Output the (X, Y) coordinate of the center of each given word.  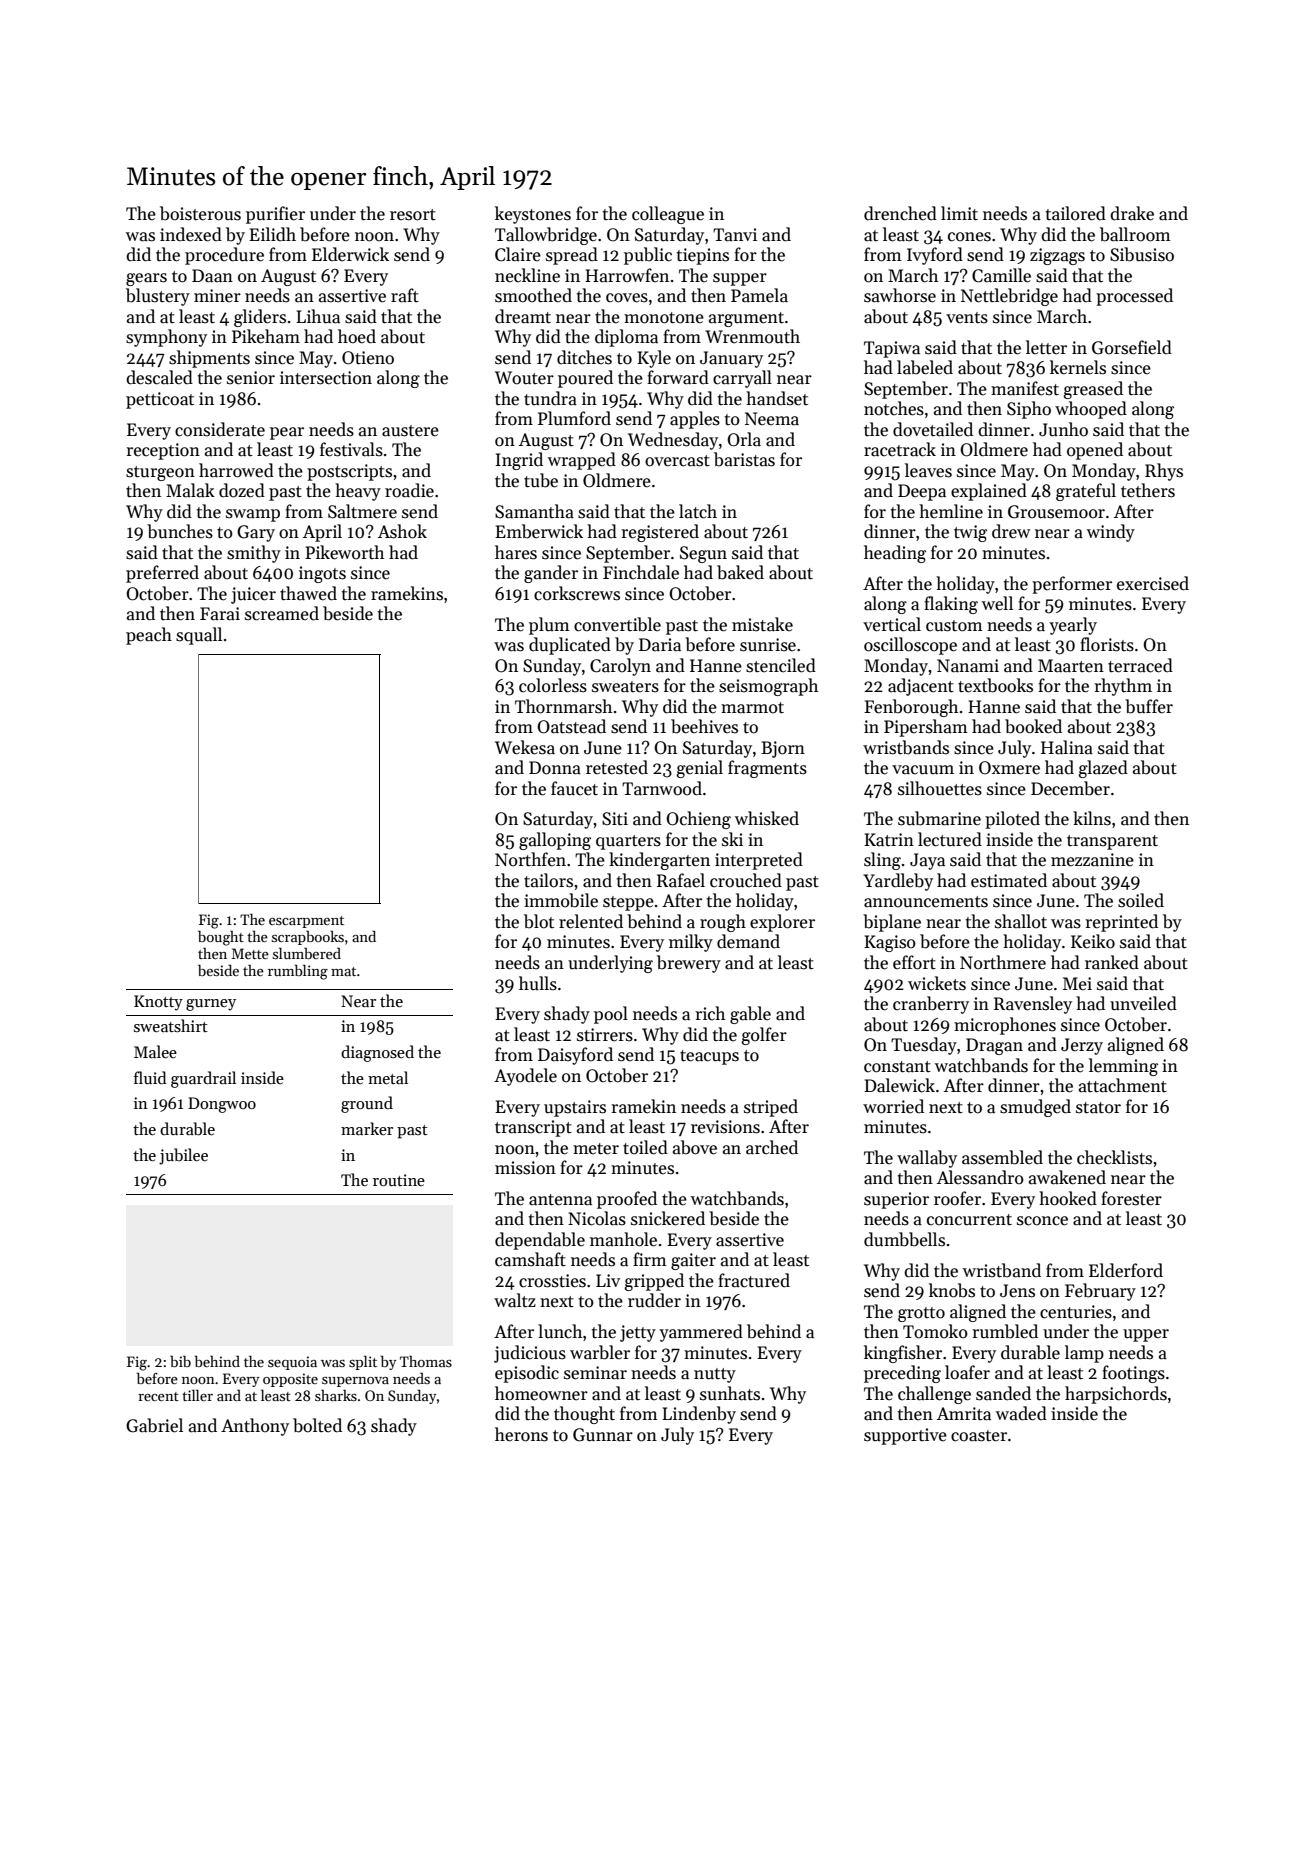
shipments (209, 359)
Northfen (530, 859)
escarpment (306, 922)
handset (777, 398)
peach (149, 636)
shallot (1021, 921)
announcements (926, 902)
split (363, 1362)
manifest (1025, 388)
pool (611, 1015)
